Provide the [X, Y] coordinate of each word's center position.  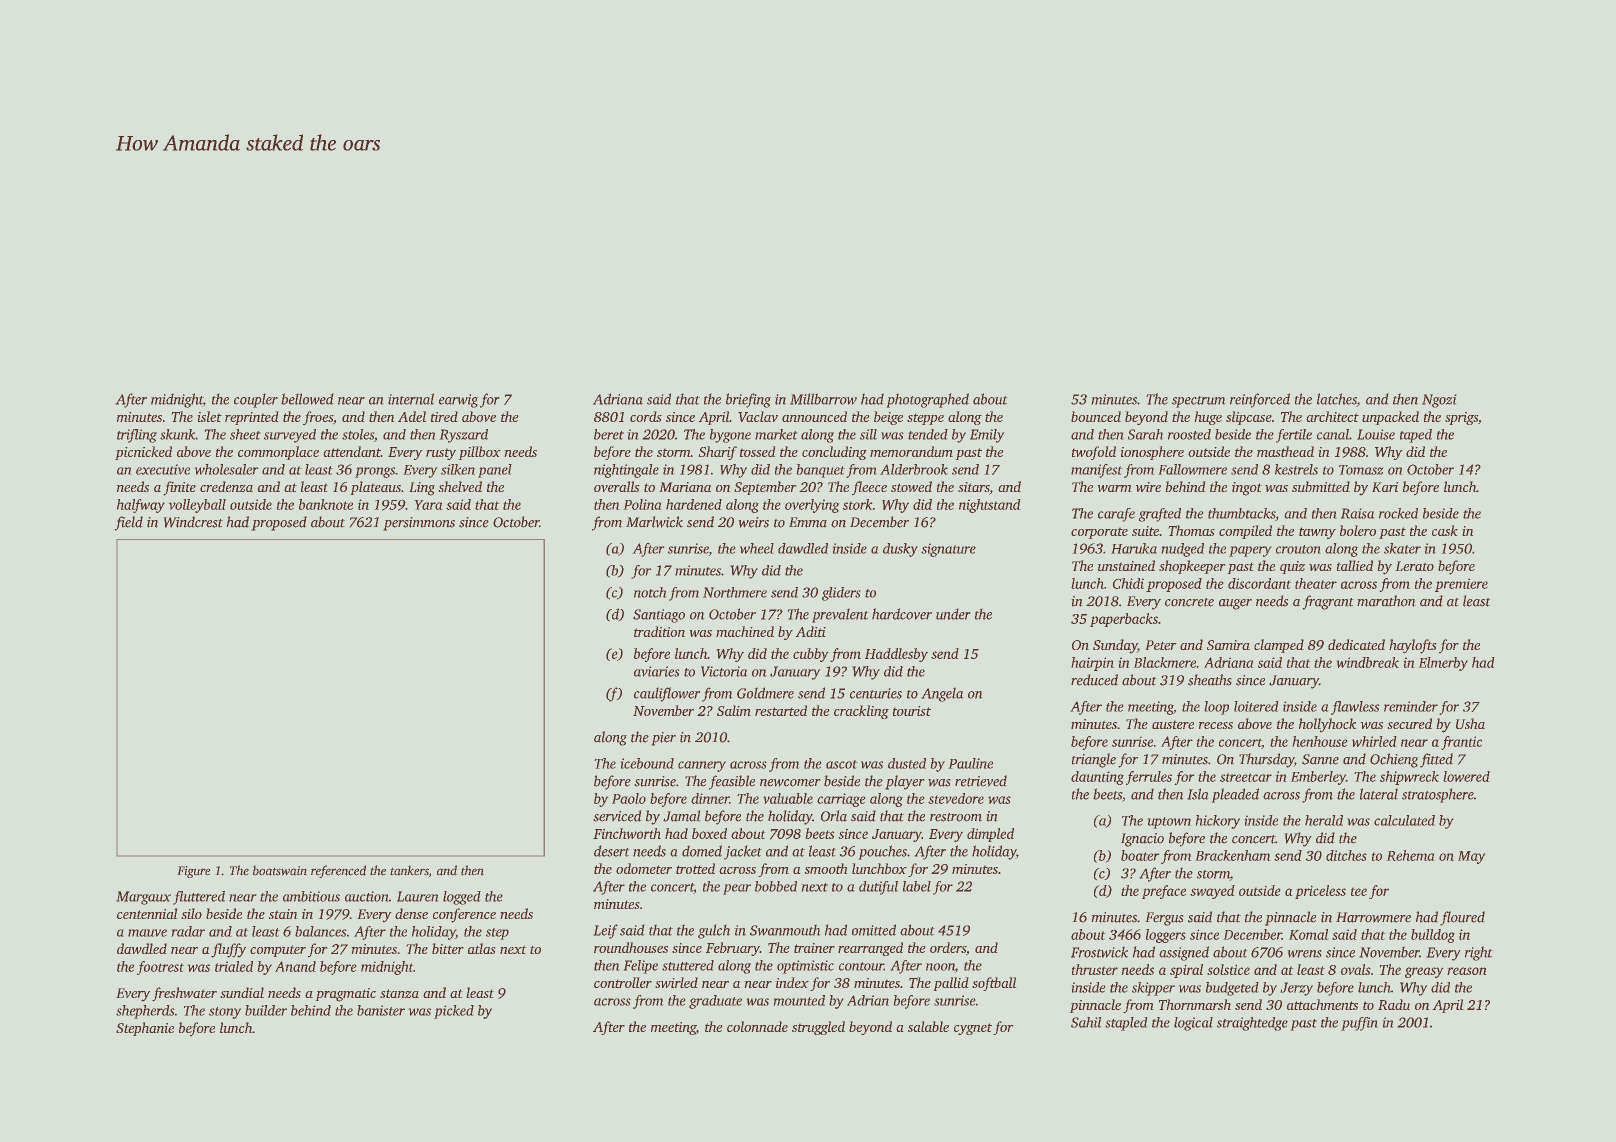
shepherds [145, 1012]
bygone [730, 436]
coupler [256, 401]
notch [650, 592]
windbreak [1368, 662]
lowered [1466, 776]
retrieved [981, 781]
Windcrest [193, 522]
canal [1333, 434]
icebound [647, 763]
